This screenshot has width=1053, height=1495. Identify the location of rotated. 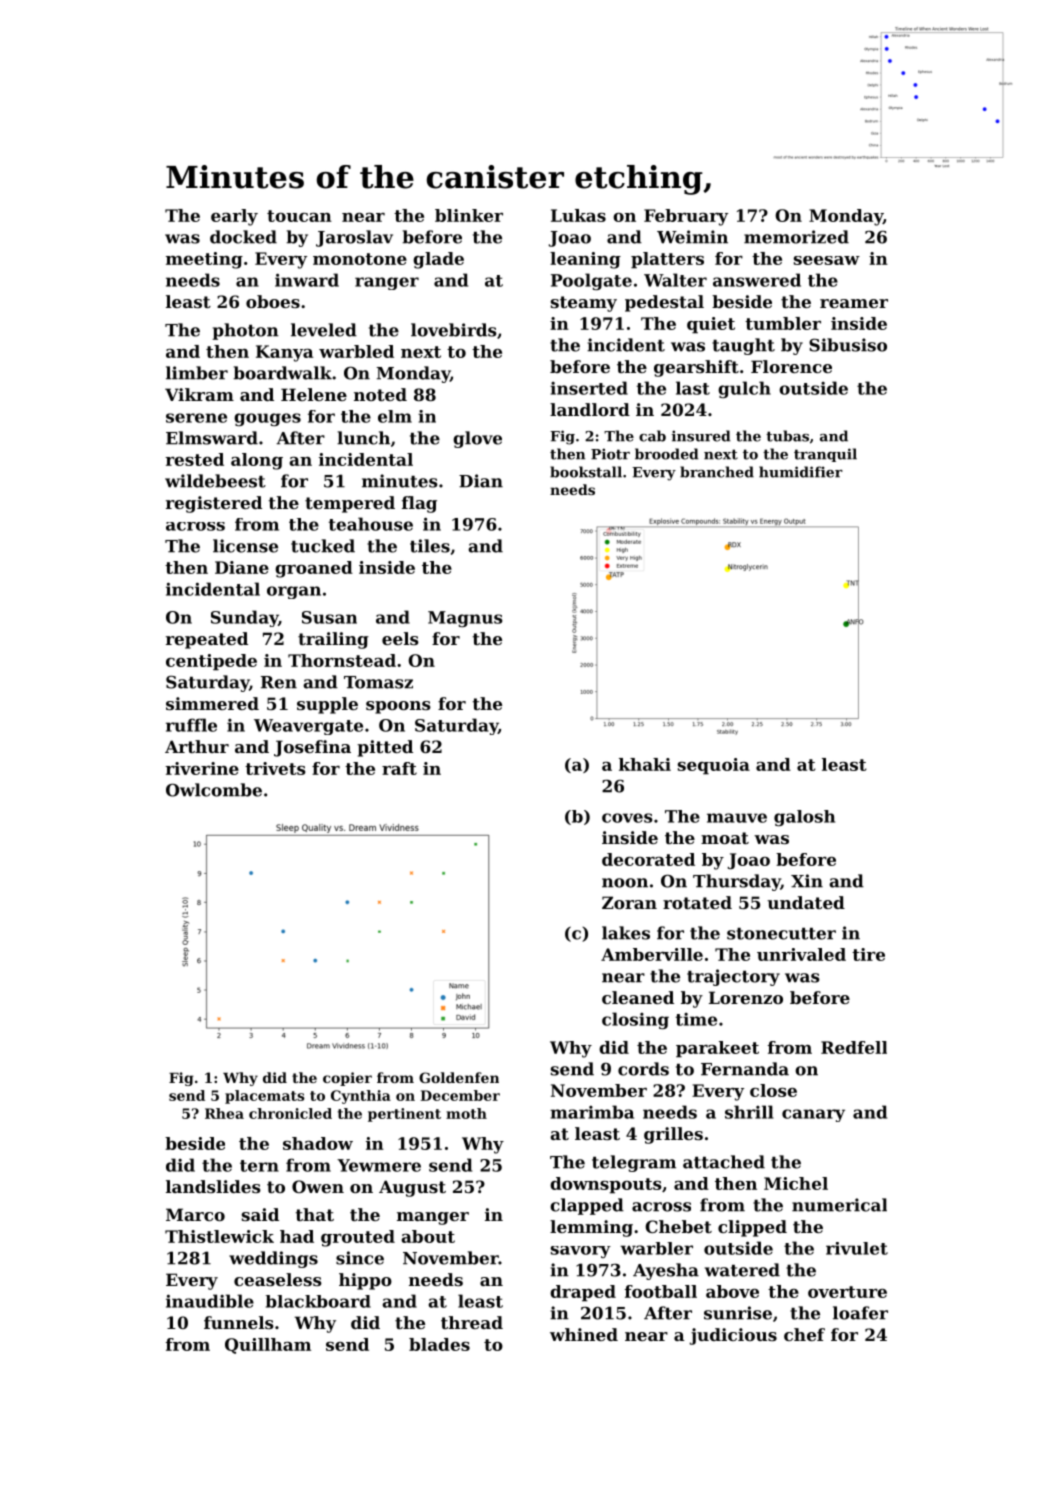
(697, 902).
